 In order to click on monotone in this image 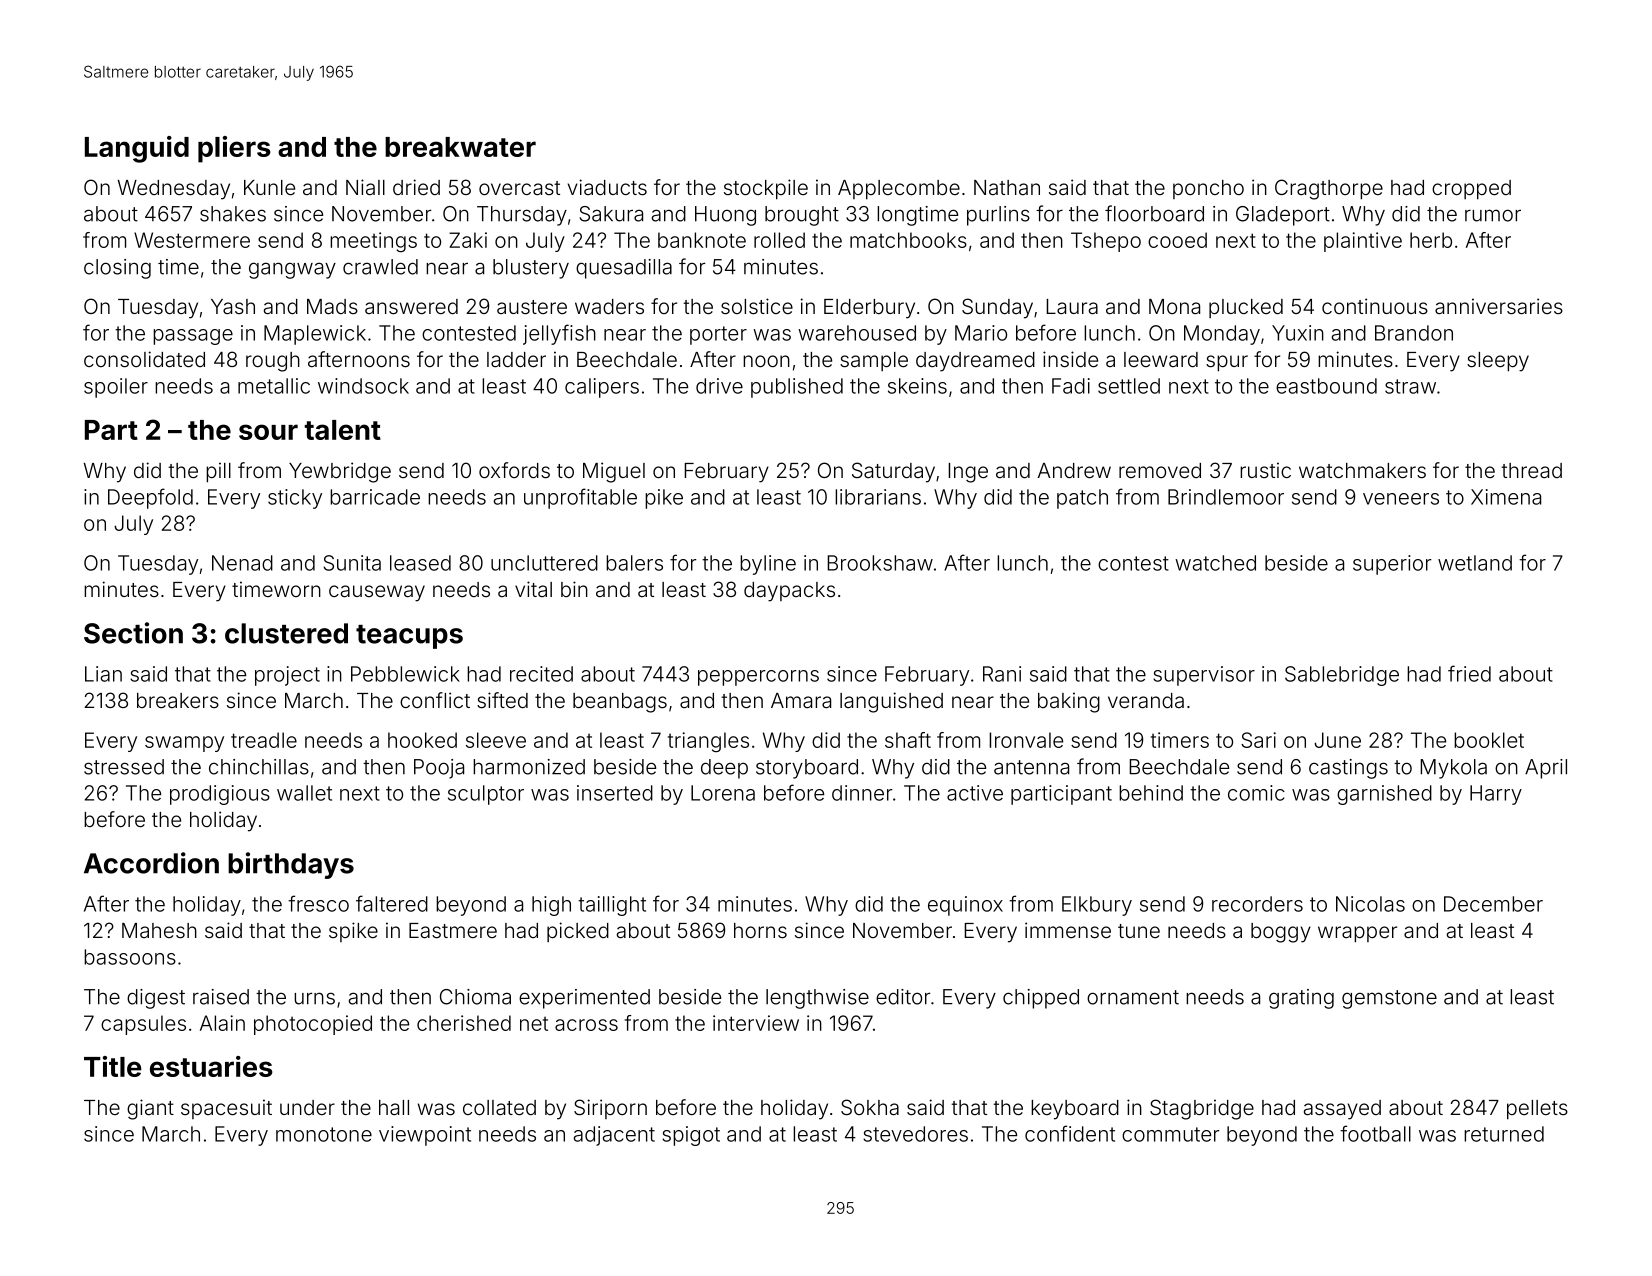, I will do `click(324, 1134)`.
